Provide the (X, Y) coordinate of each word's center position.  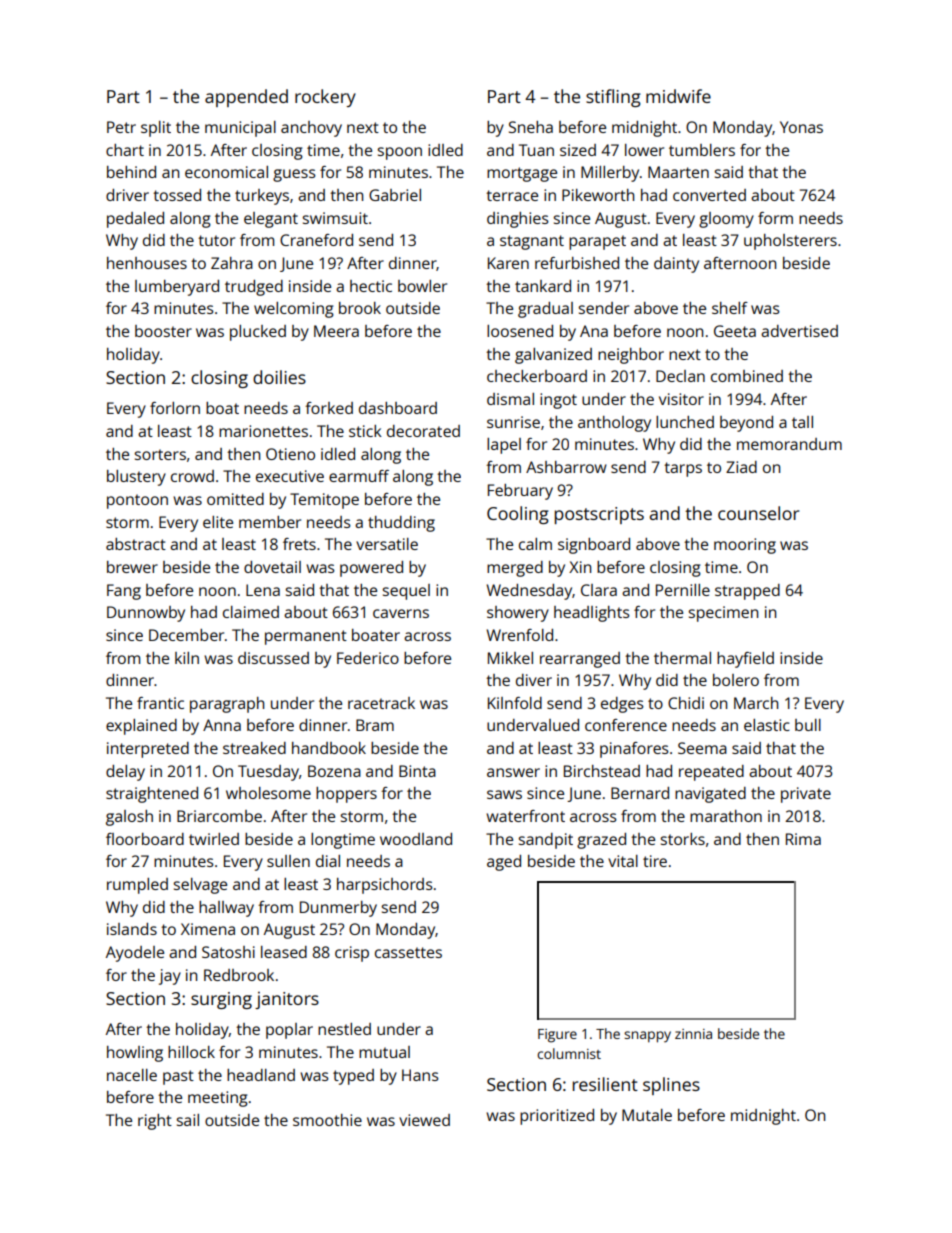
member (270, 522)
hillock (191, 1052)
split (156, 129)
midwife (678, 96)
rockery (325, 98)
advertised (799, 331)
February (520, 492)
